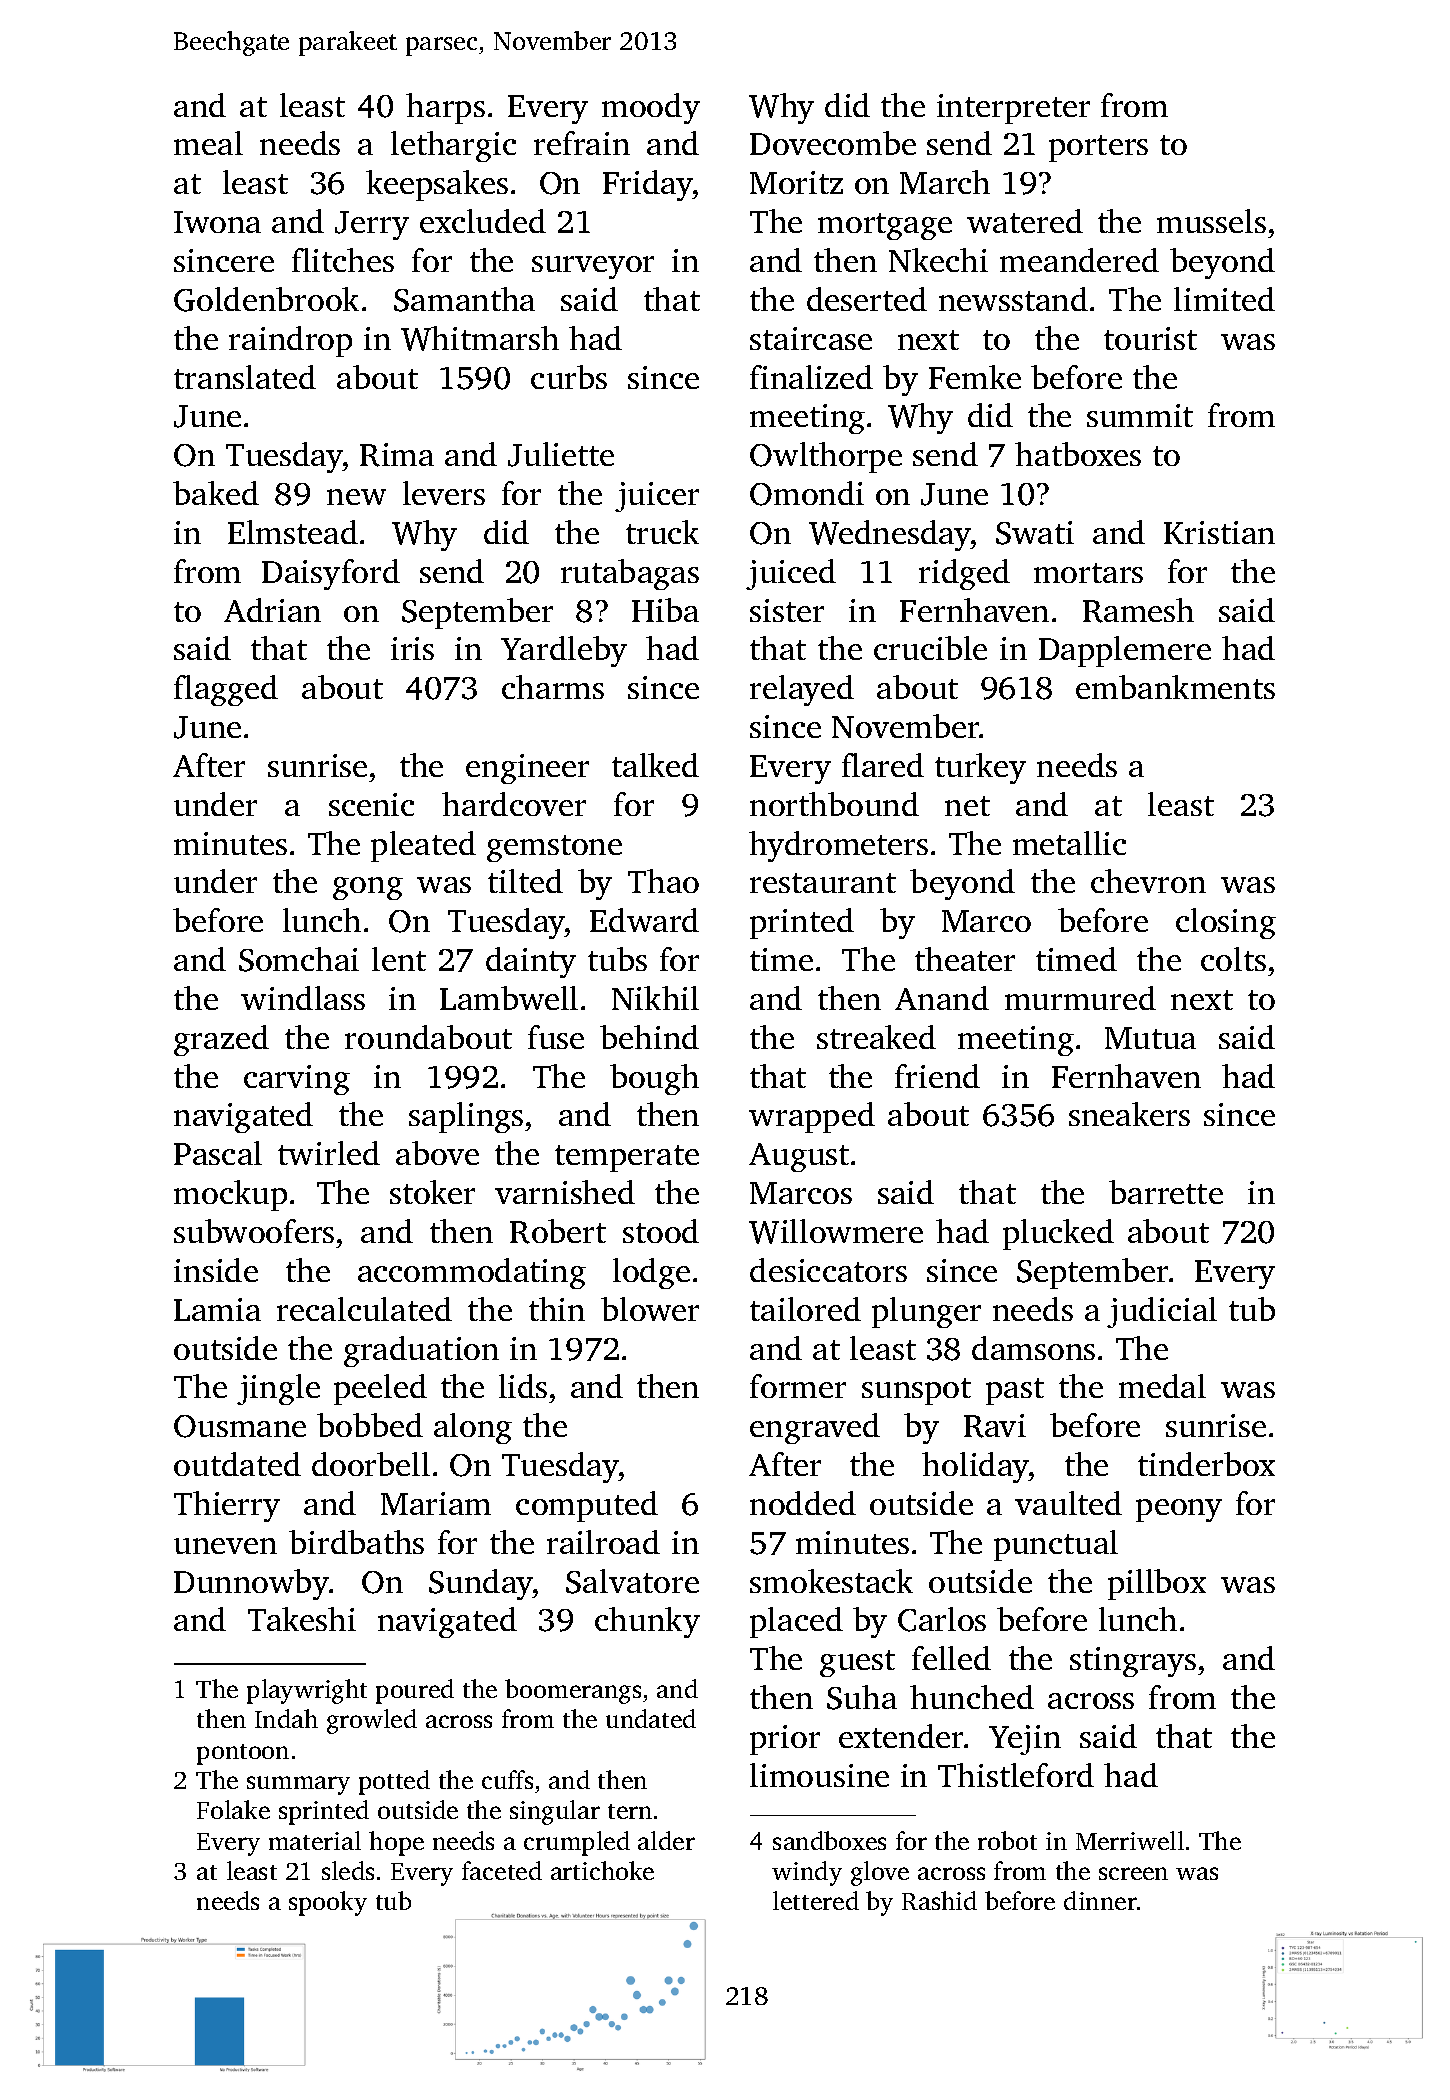 Image resolution: width=1450 pixels, height=2100 pixels. What do you see at coordinates (972, 1697) in the screenshot?
I see `hunched` at bounding box center [972, 1697].
